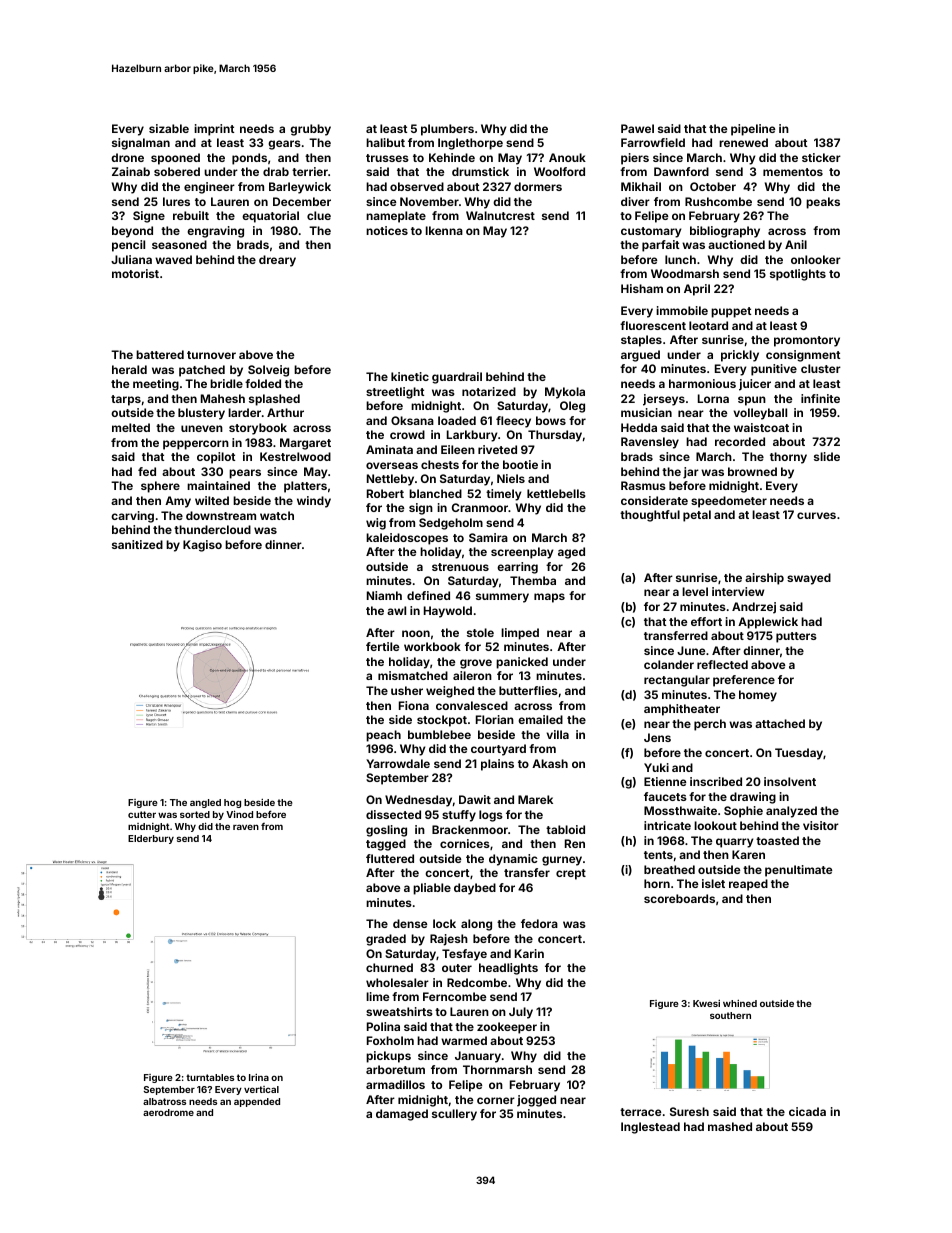 The width and height of the document is (952, 1233). Describe the element at coordinates (708, 325) in the document. I see `leotard` at that location.
